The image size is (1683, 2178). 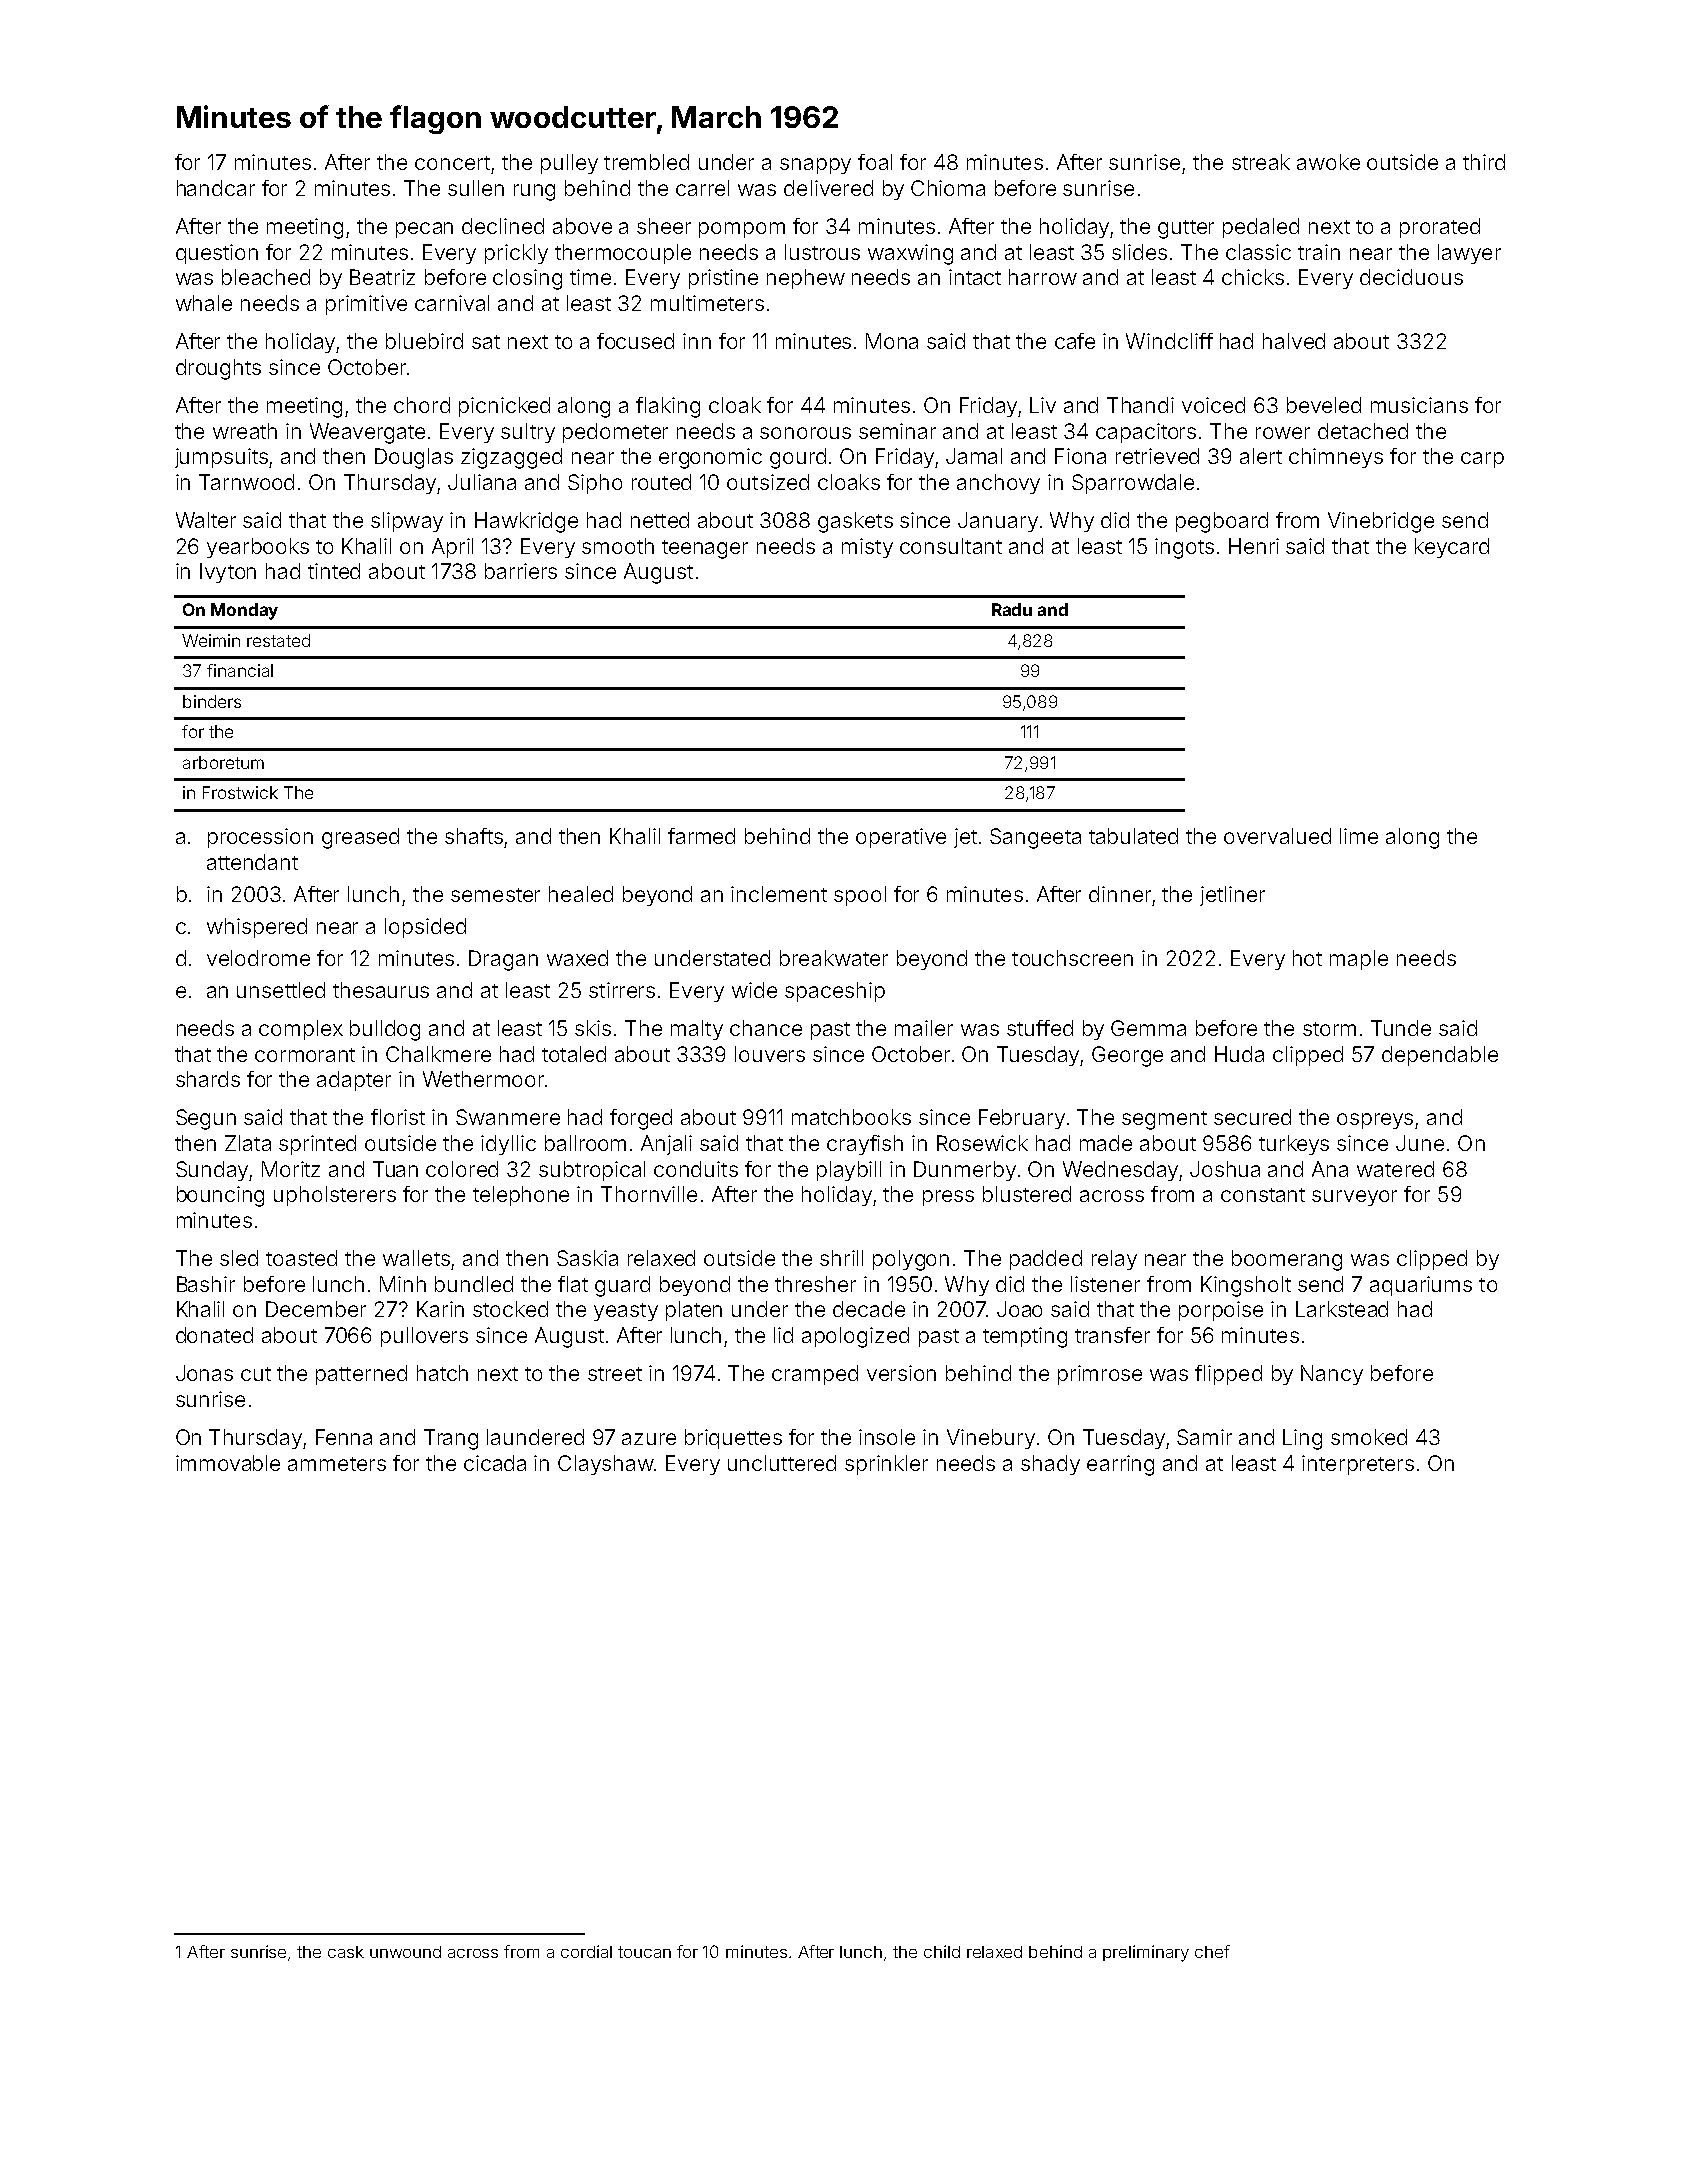 What do you see at coordinates (1452, 548) in the image?
I see `keycard` at bounding box center [1452, 548].
